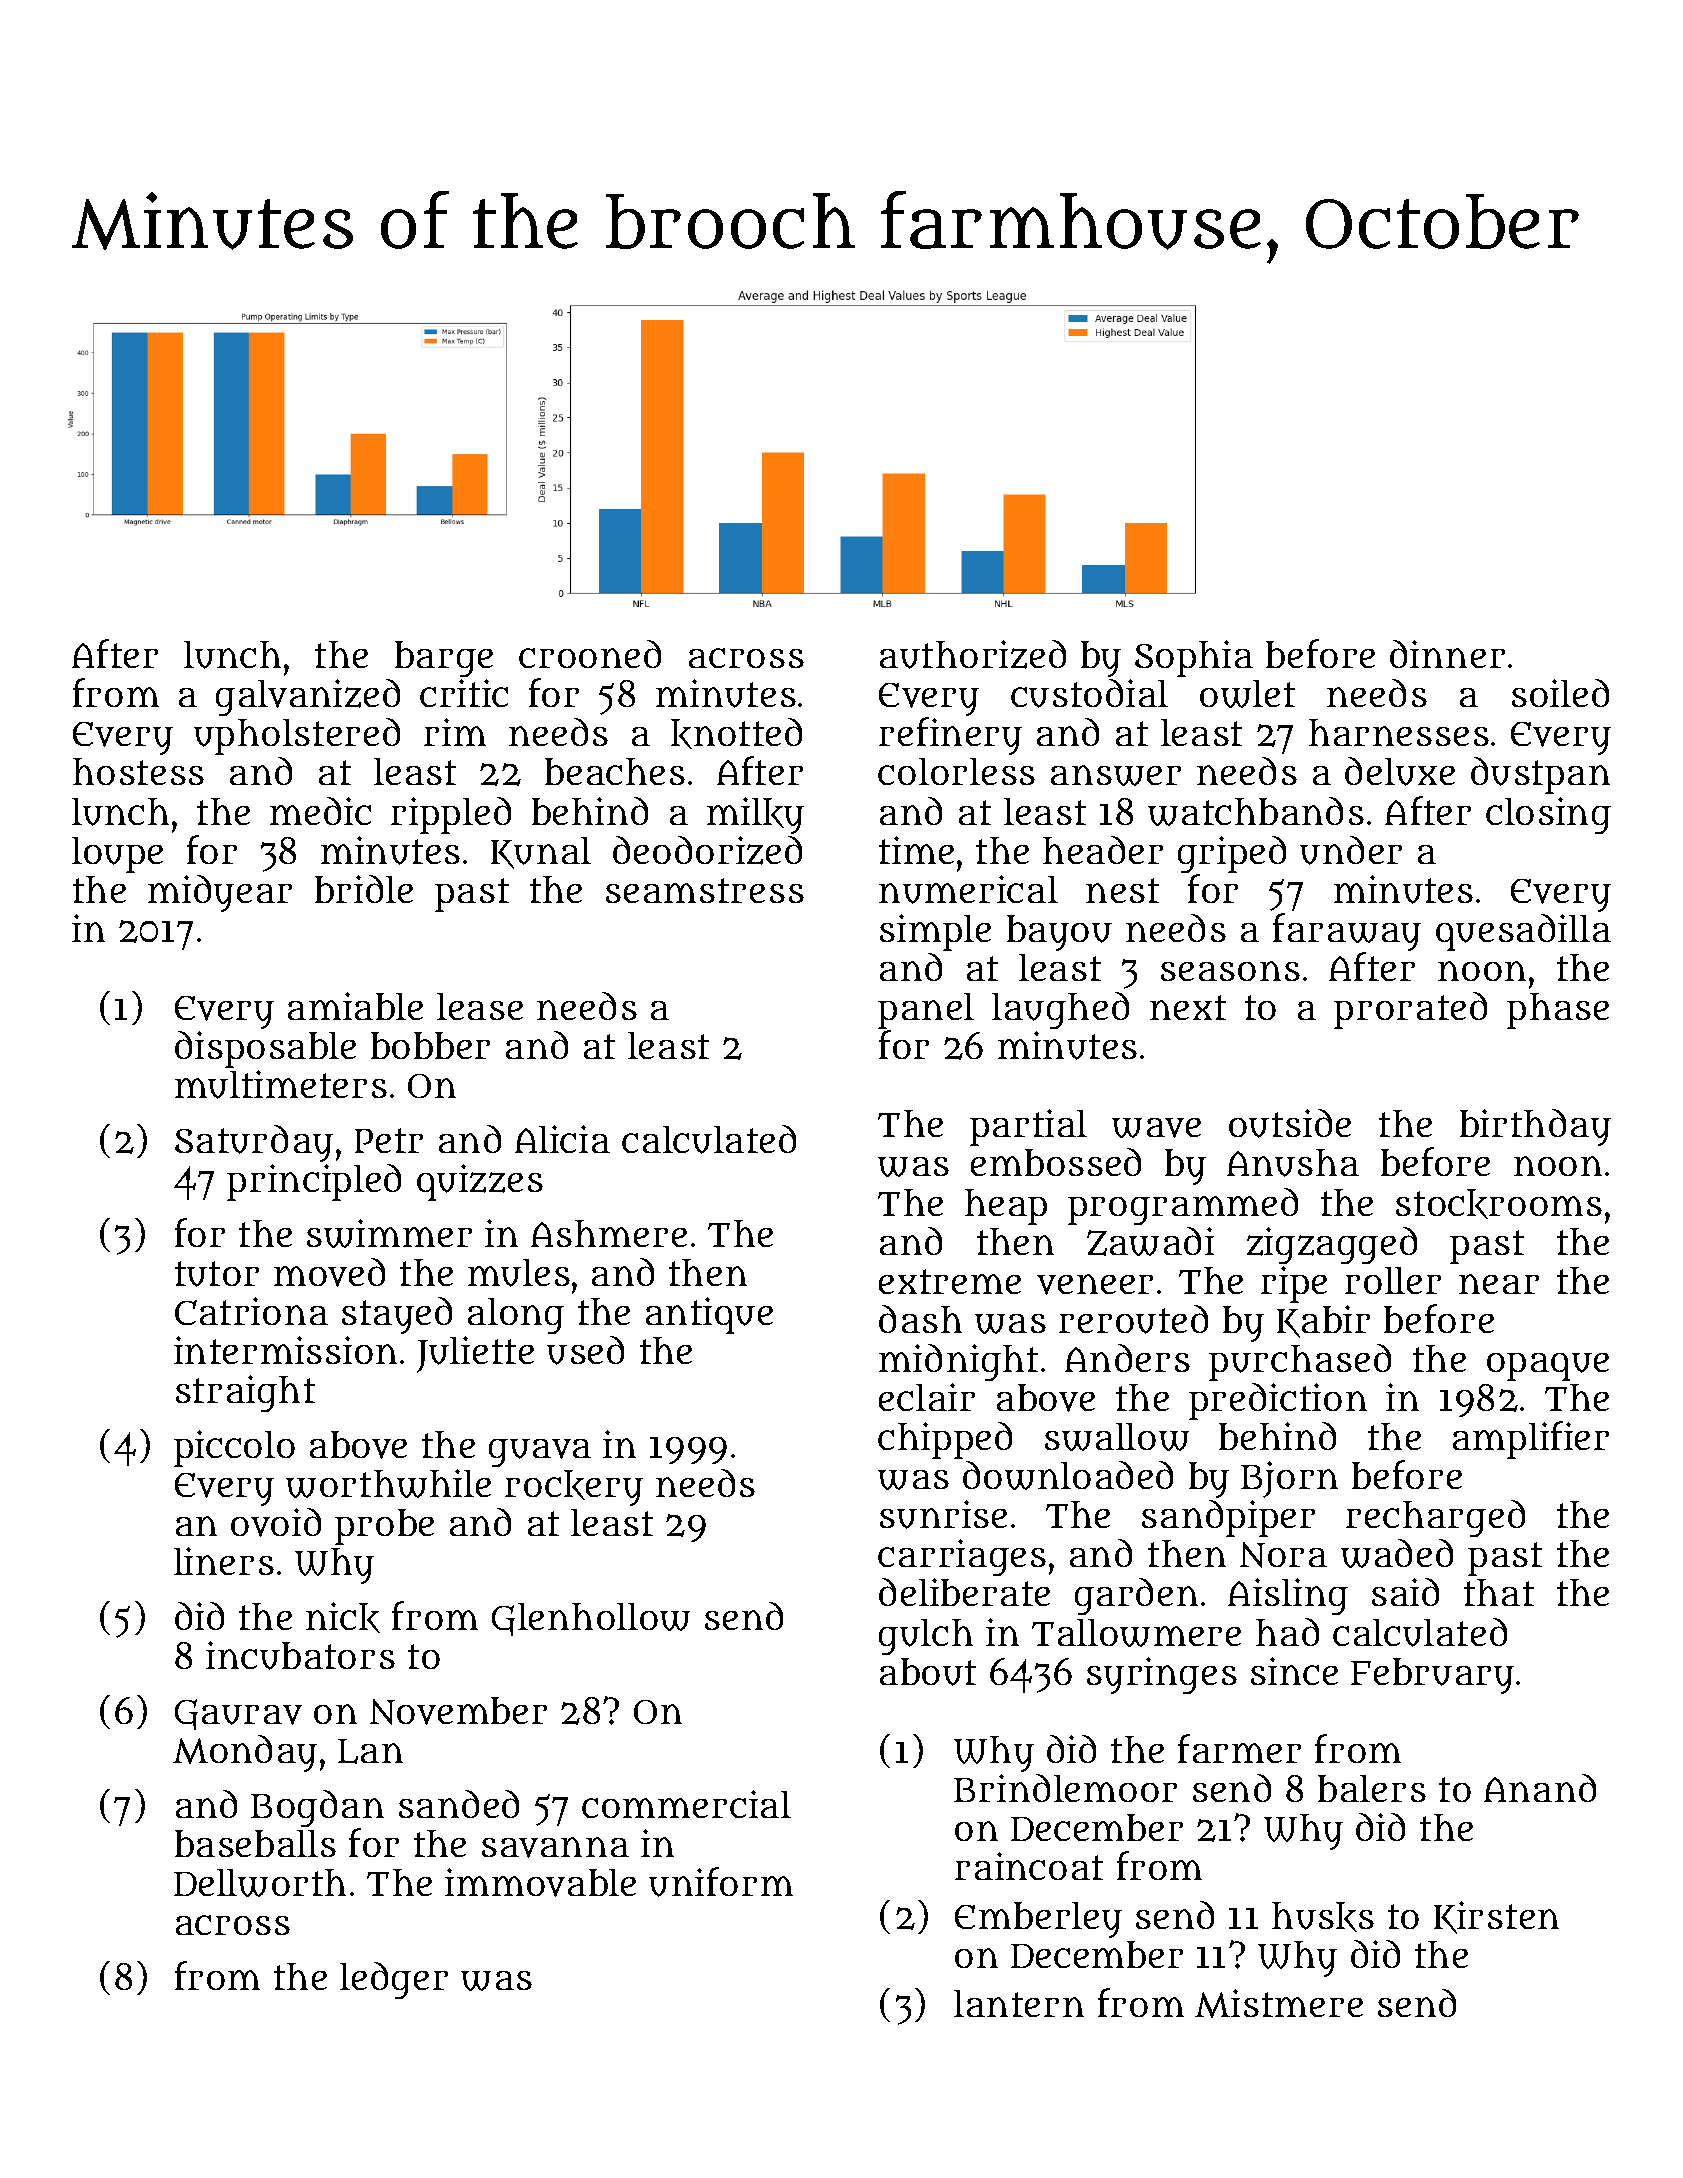  I want to click on medic, so click(320, 811).
